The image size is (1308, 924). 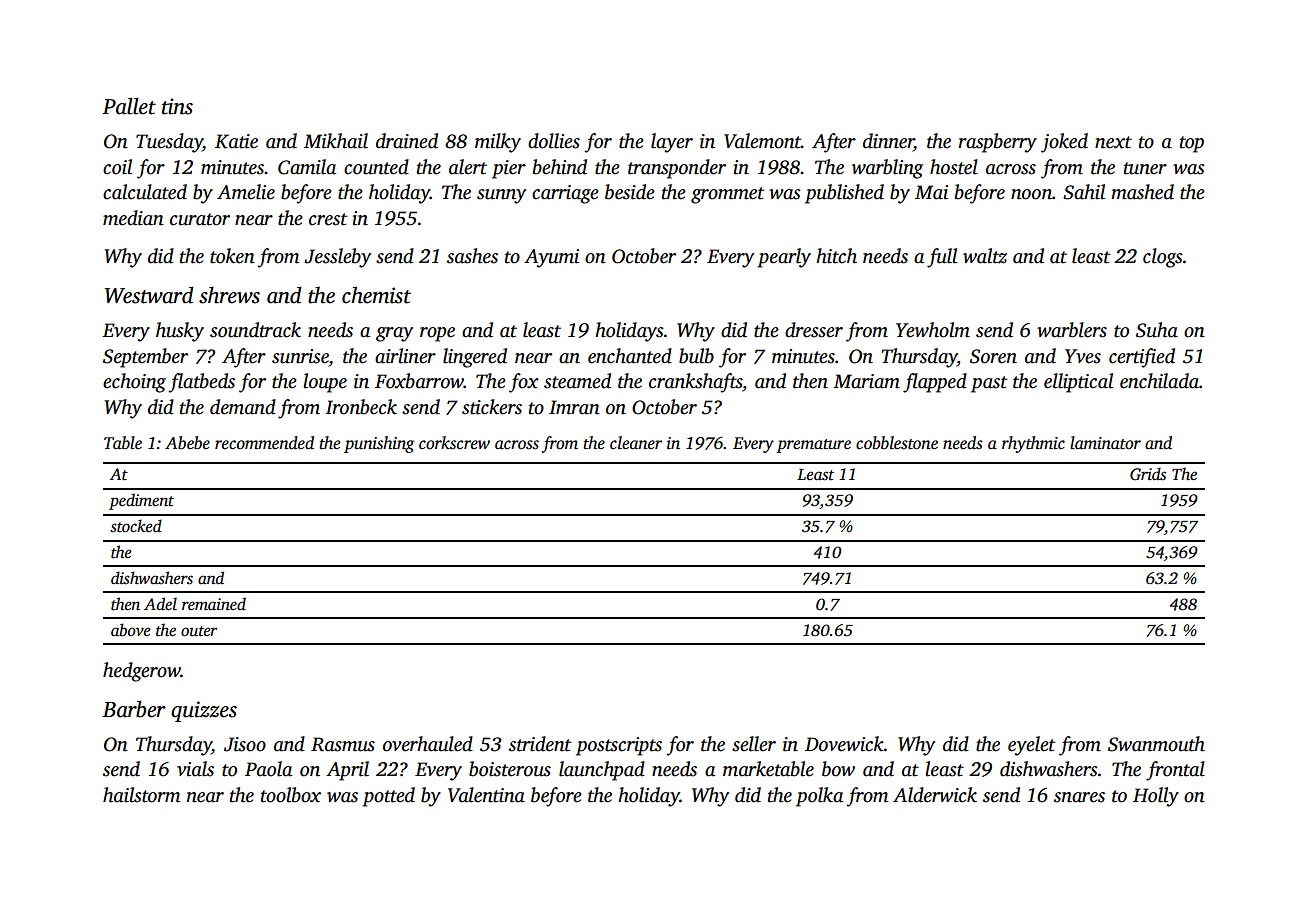 I want to click on stocked, so click(x=136, y=526).
